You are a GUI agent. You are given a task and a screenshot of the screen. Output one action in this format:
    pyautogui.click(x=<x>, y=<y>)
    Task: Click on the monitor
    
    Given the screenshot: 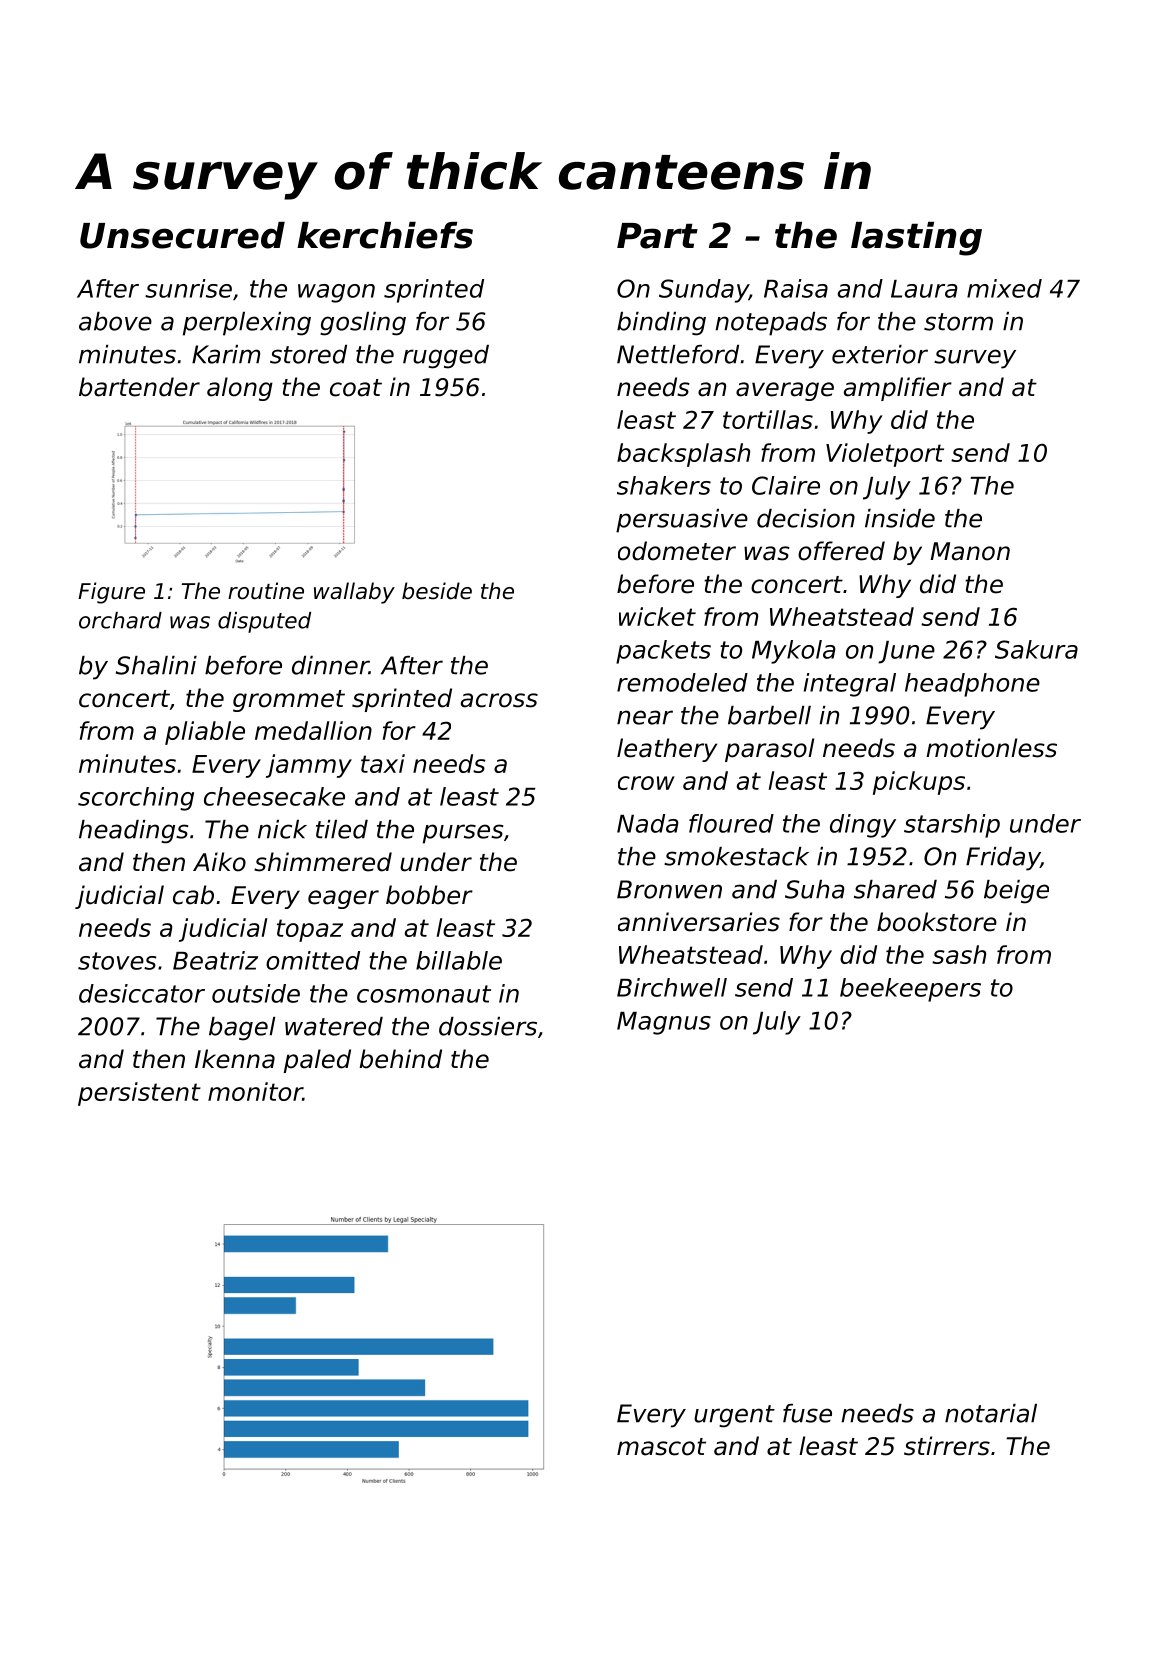 What is the action you would take?
    pyautogui.click(x=255, y=1091)
